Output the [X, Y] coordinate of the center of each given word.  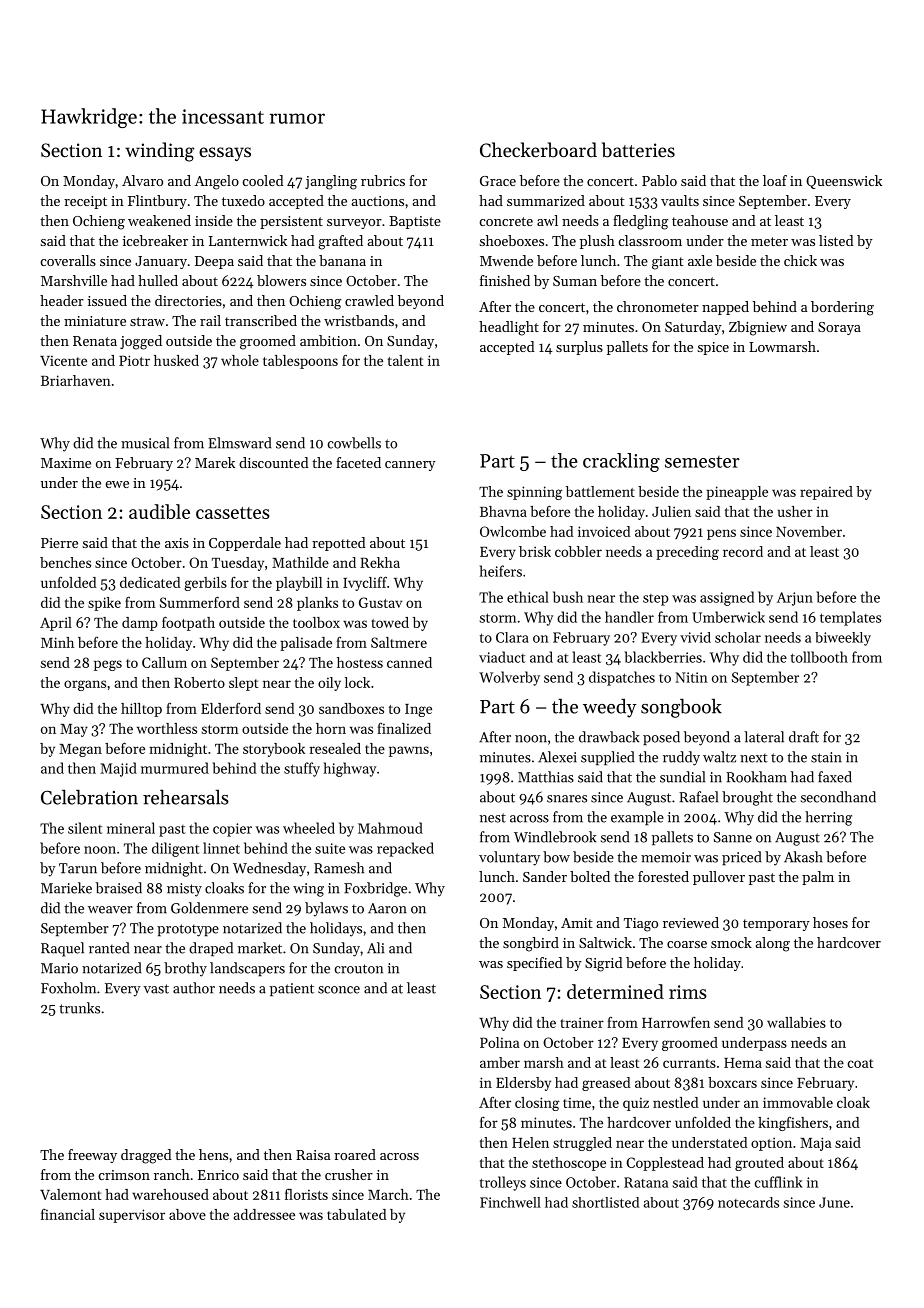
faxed [835, 777]
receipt [85, 202]
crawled [369, 300]
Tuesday [238, 564]
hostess [360, 662]
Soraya [839, 328]
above [187, 1214]
